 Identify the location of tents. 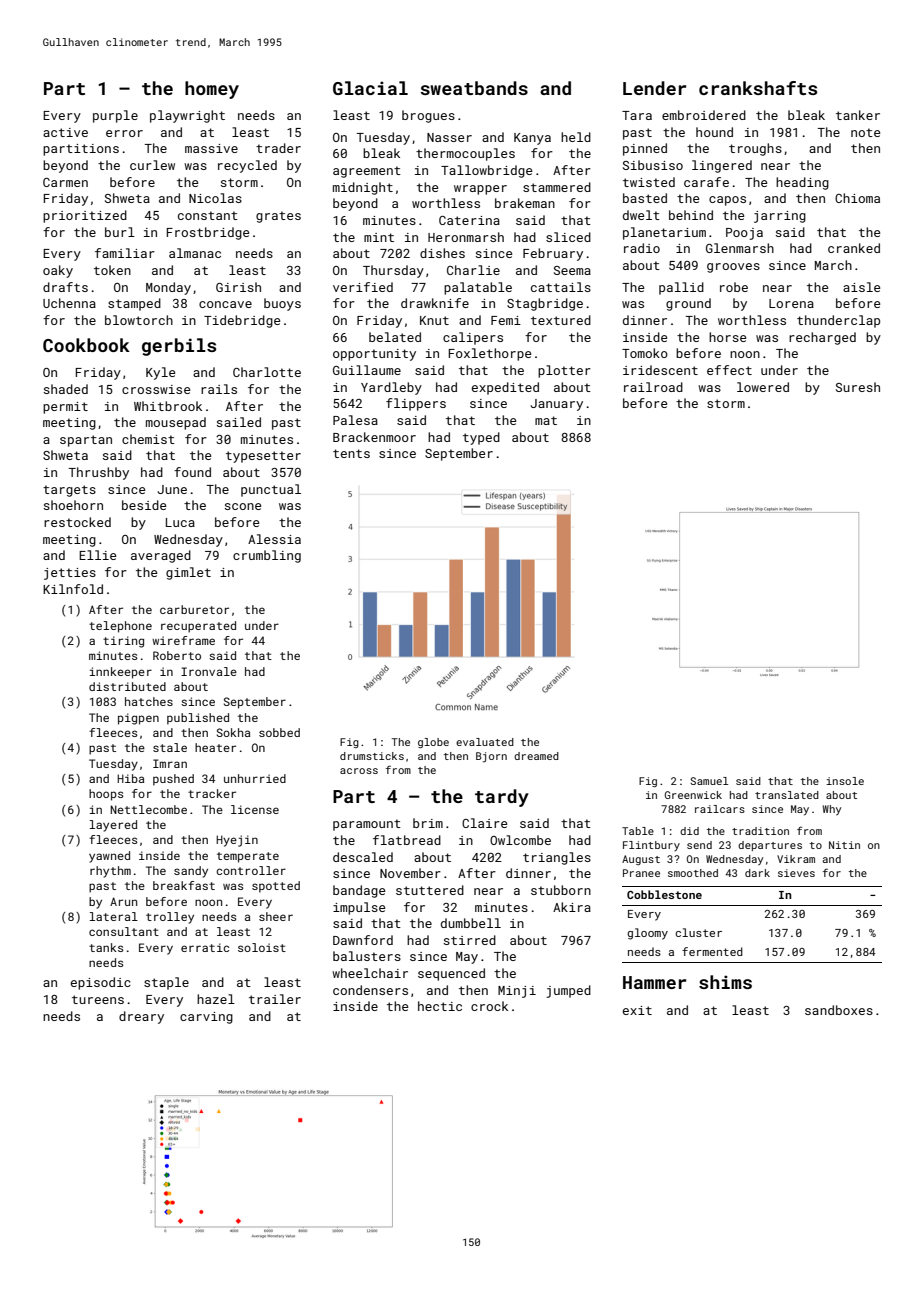
(351, 453).
